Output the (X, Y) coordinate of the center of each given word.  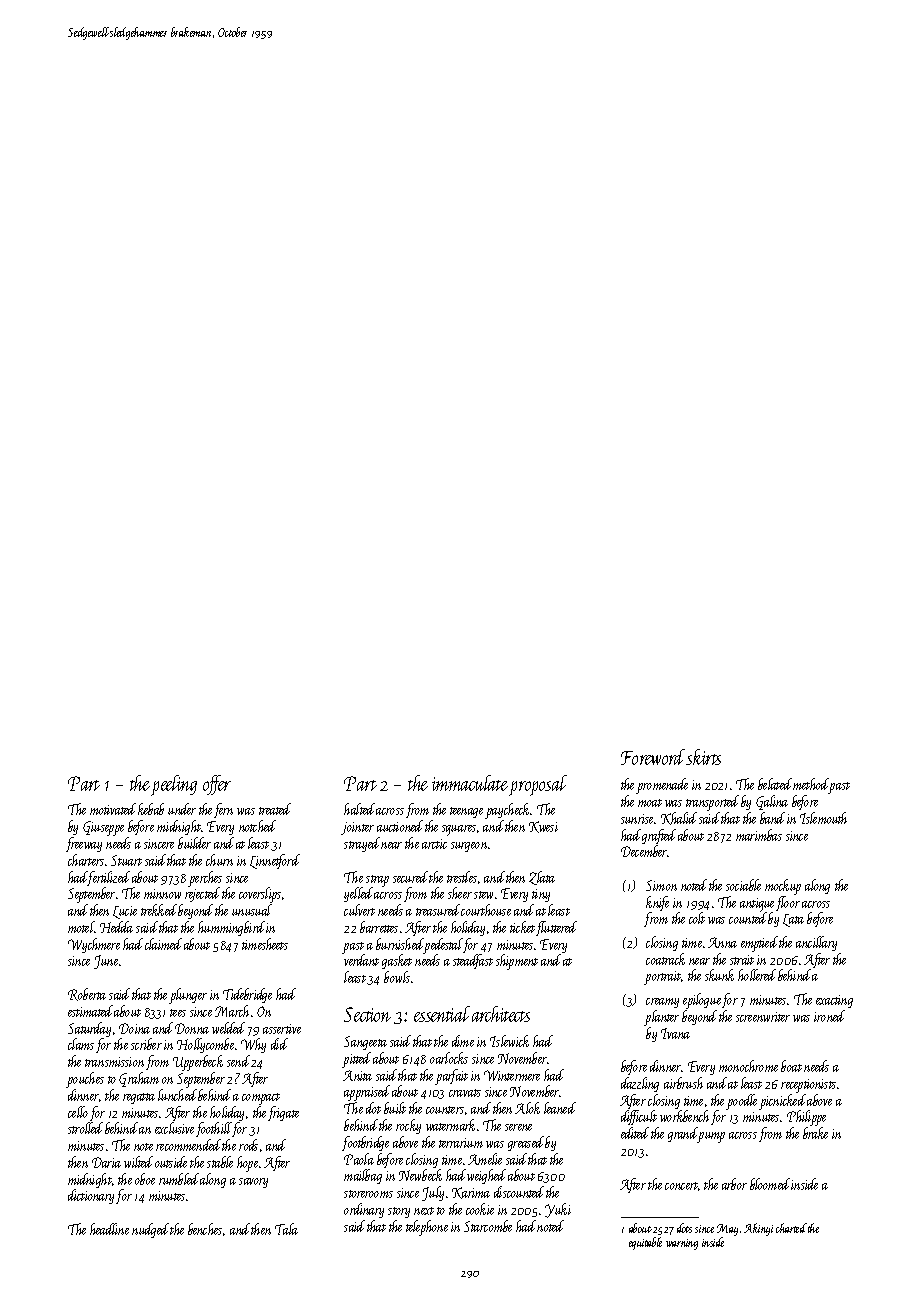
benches (205, 1229)
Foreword (654, 757)
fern (223, 810)
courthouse (486, 910)
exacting (834, 1001)
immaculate (470, 783)
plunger (188, 996)
